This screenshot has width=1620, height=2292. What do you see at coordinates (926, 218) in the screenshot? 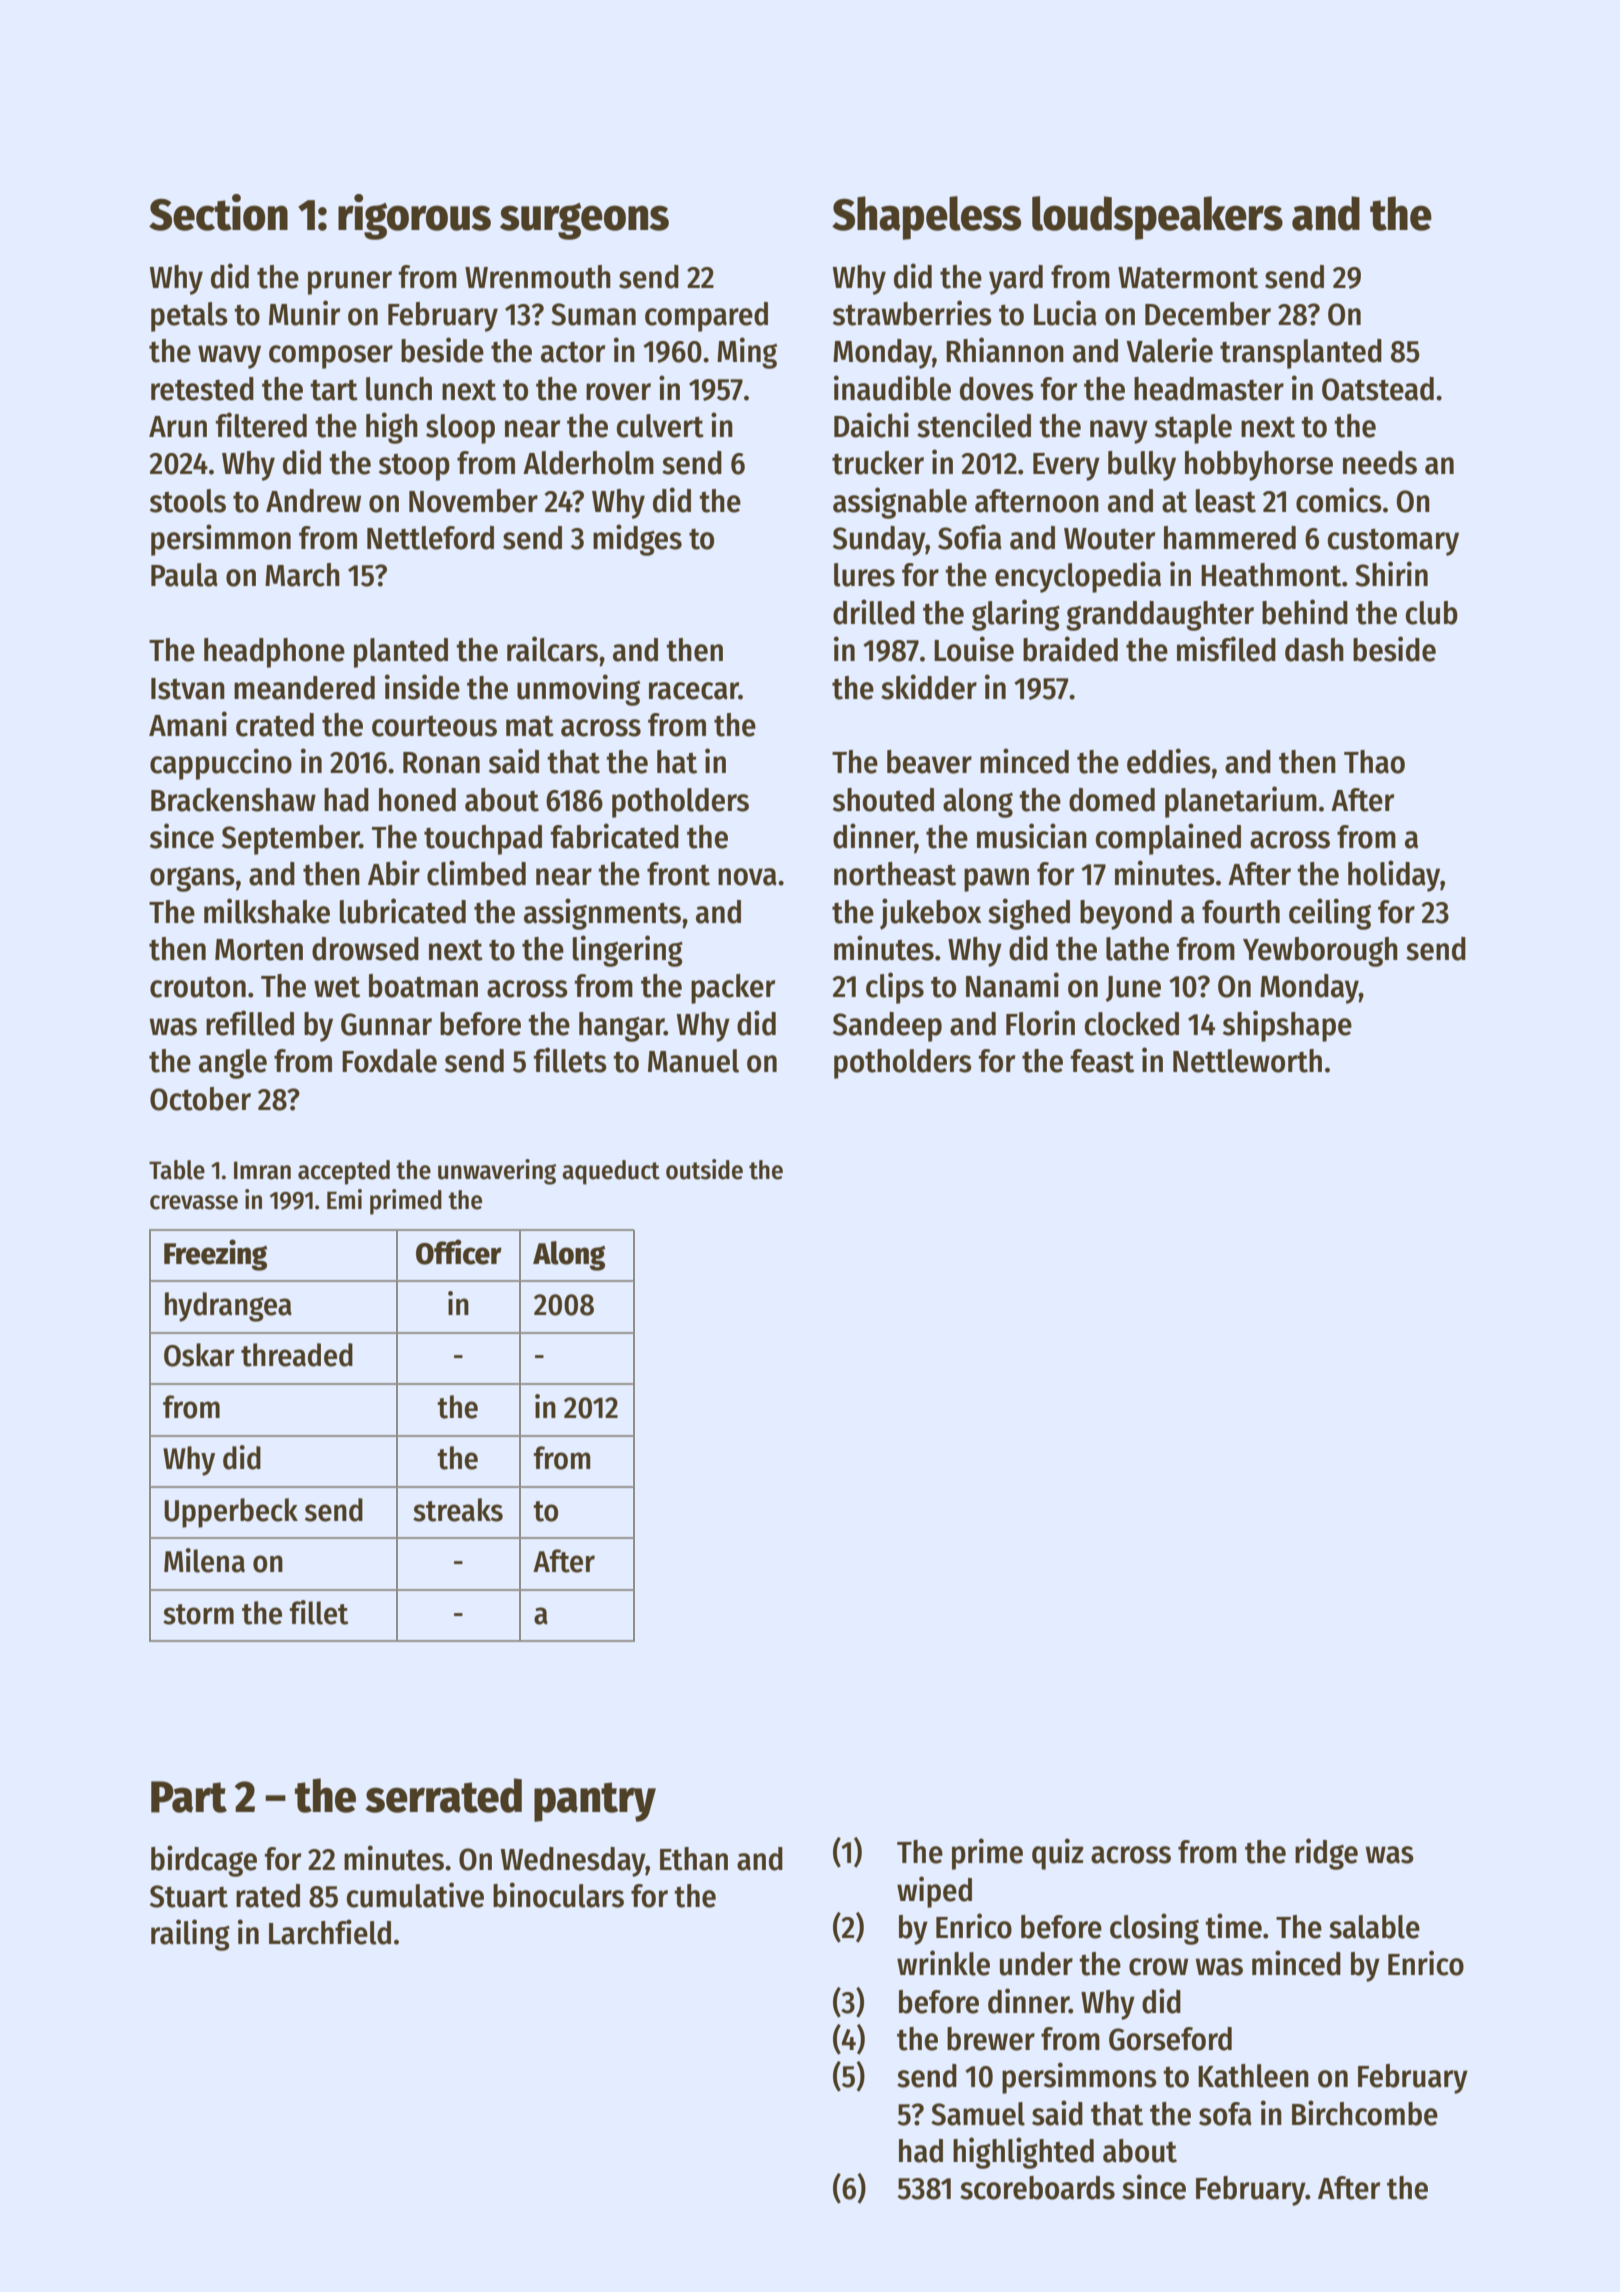
I see `Shapeless` at bounding box center [926, 218].
